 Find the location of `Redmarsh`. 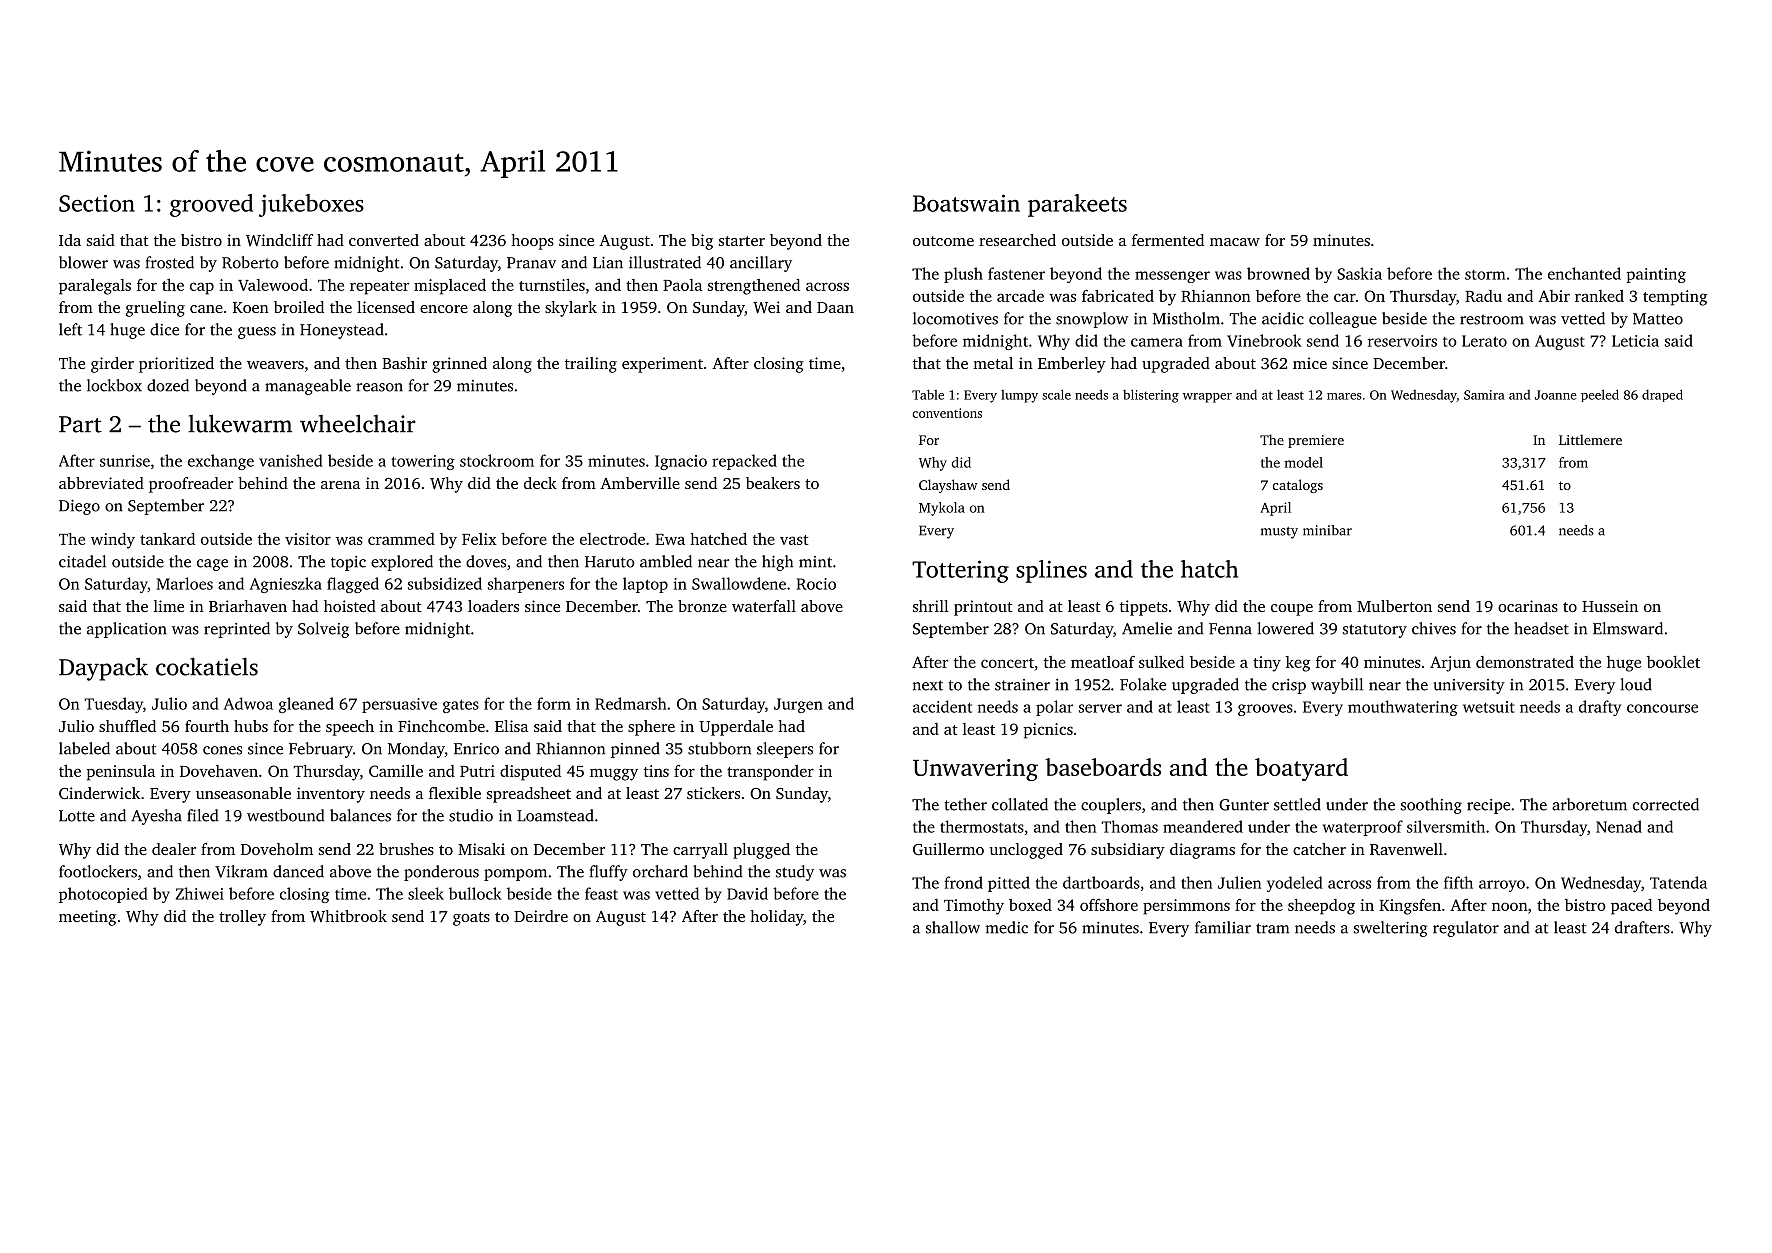

Redmarsh is located at coordinates (630, 703).
